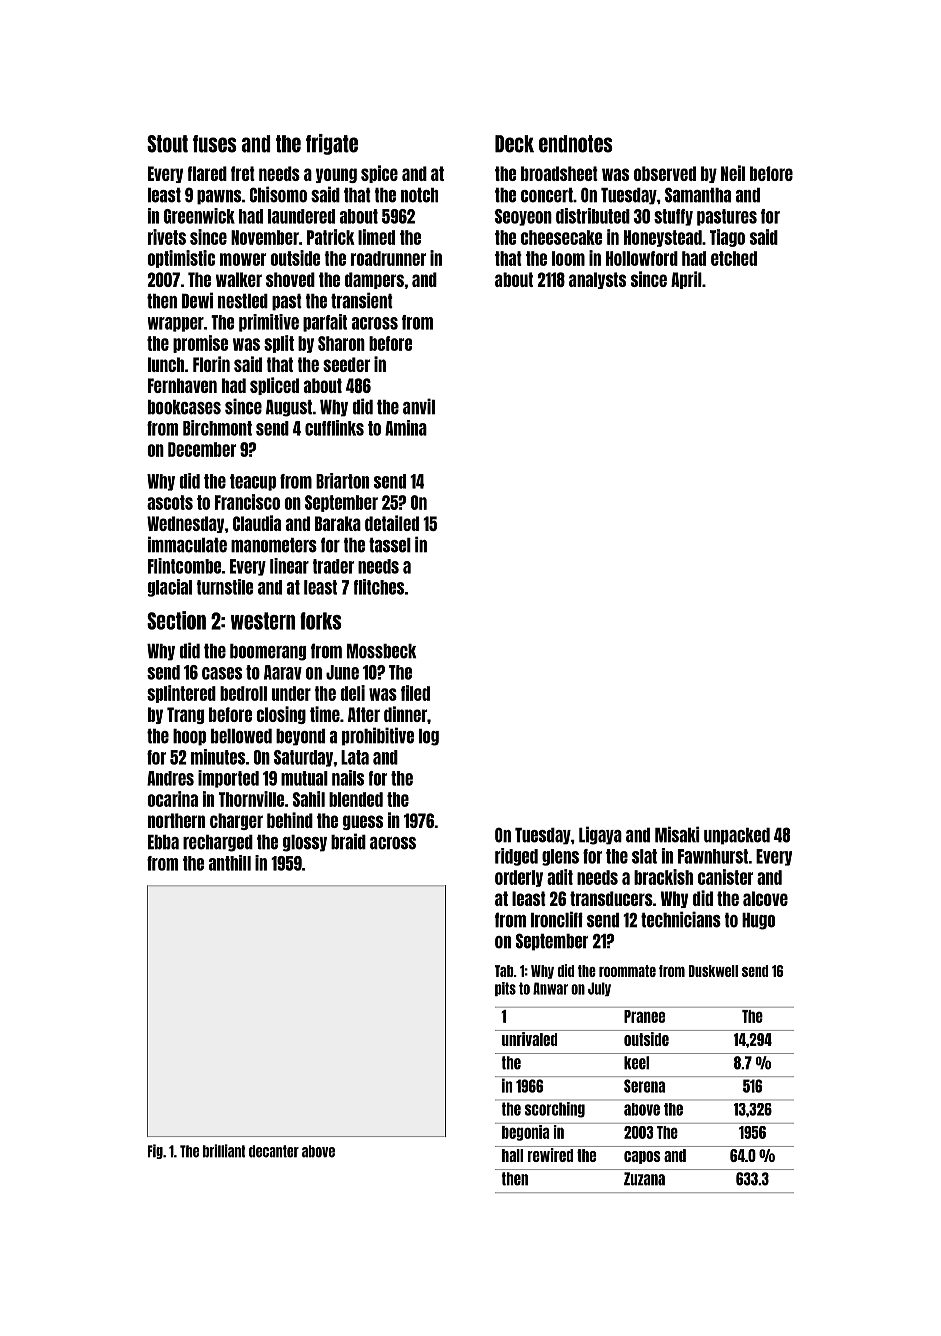  Describe the element at coordinates (576, 144) in the document. I see `endnotes` at that location.
